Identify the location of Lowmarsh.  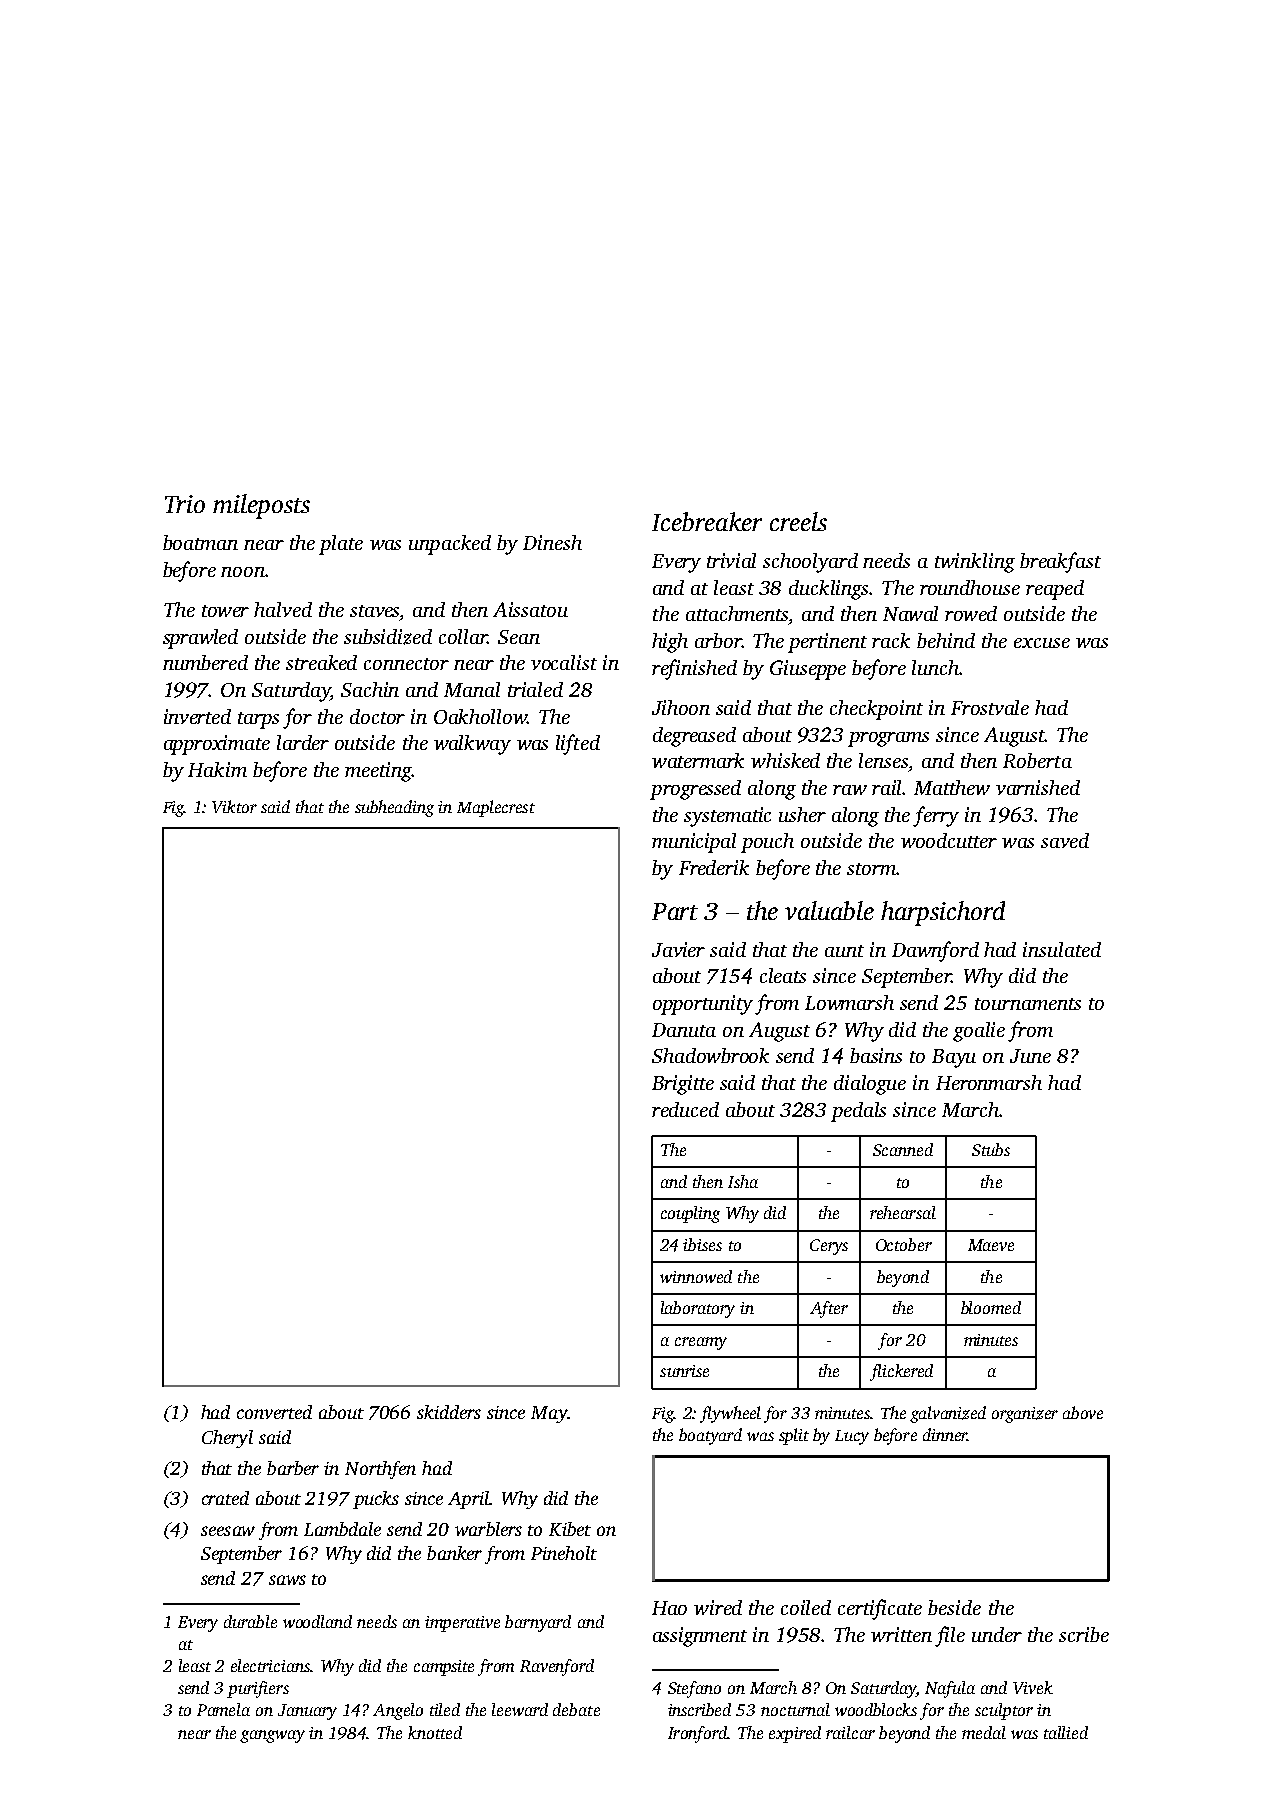
(849, 1002).
